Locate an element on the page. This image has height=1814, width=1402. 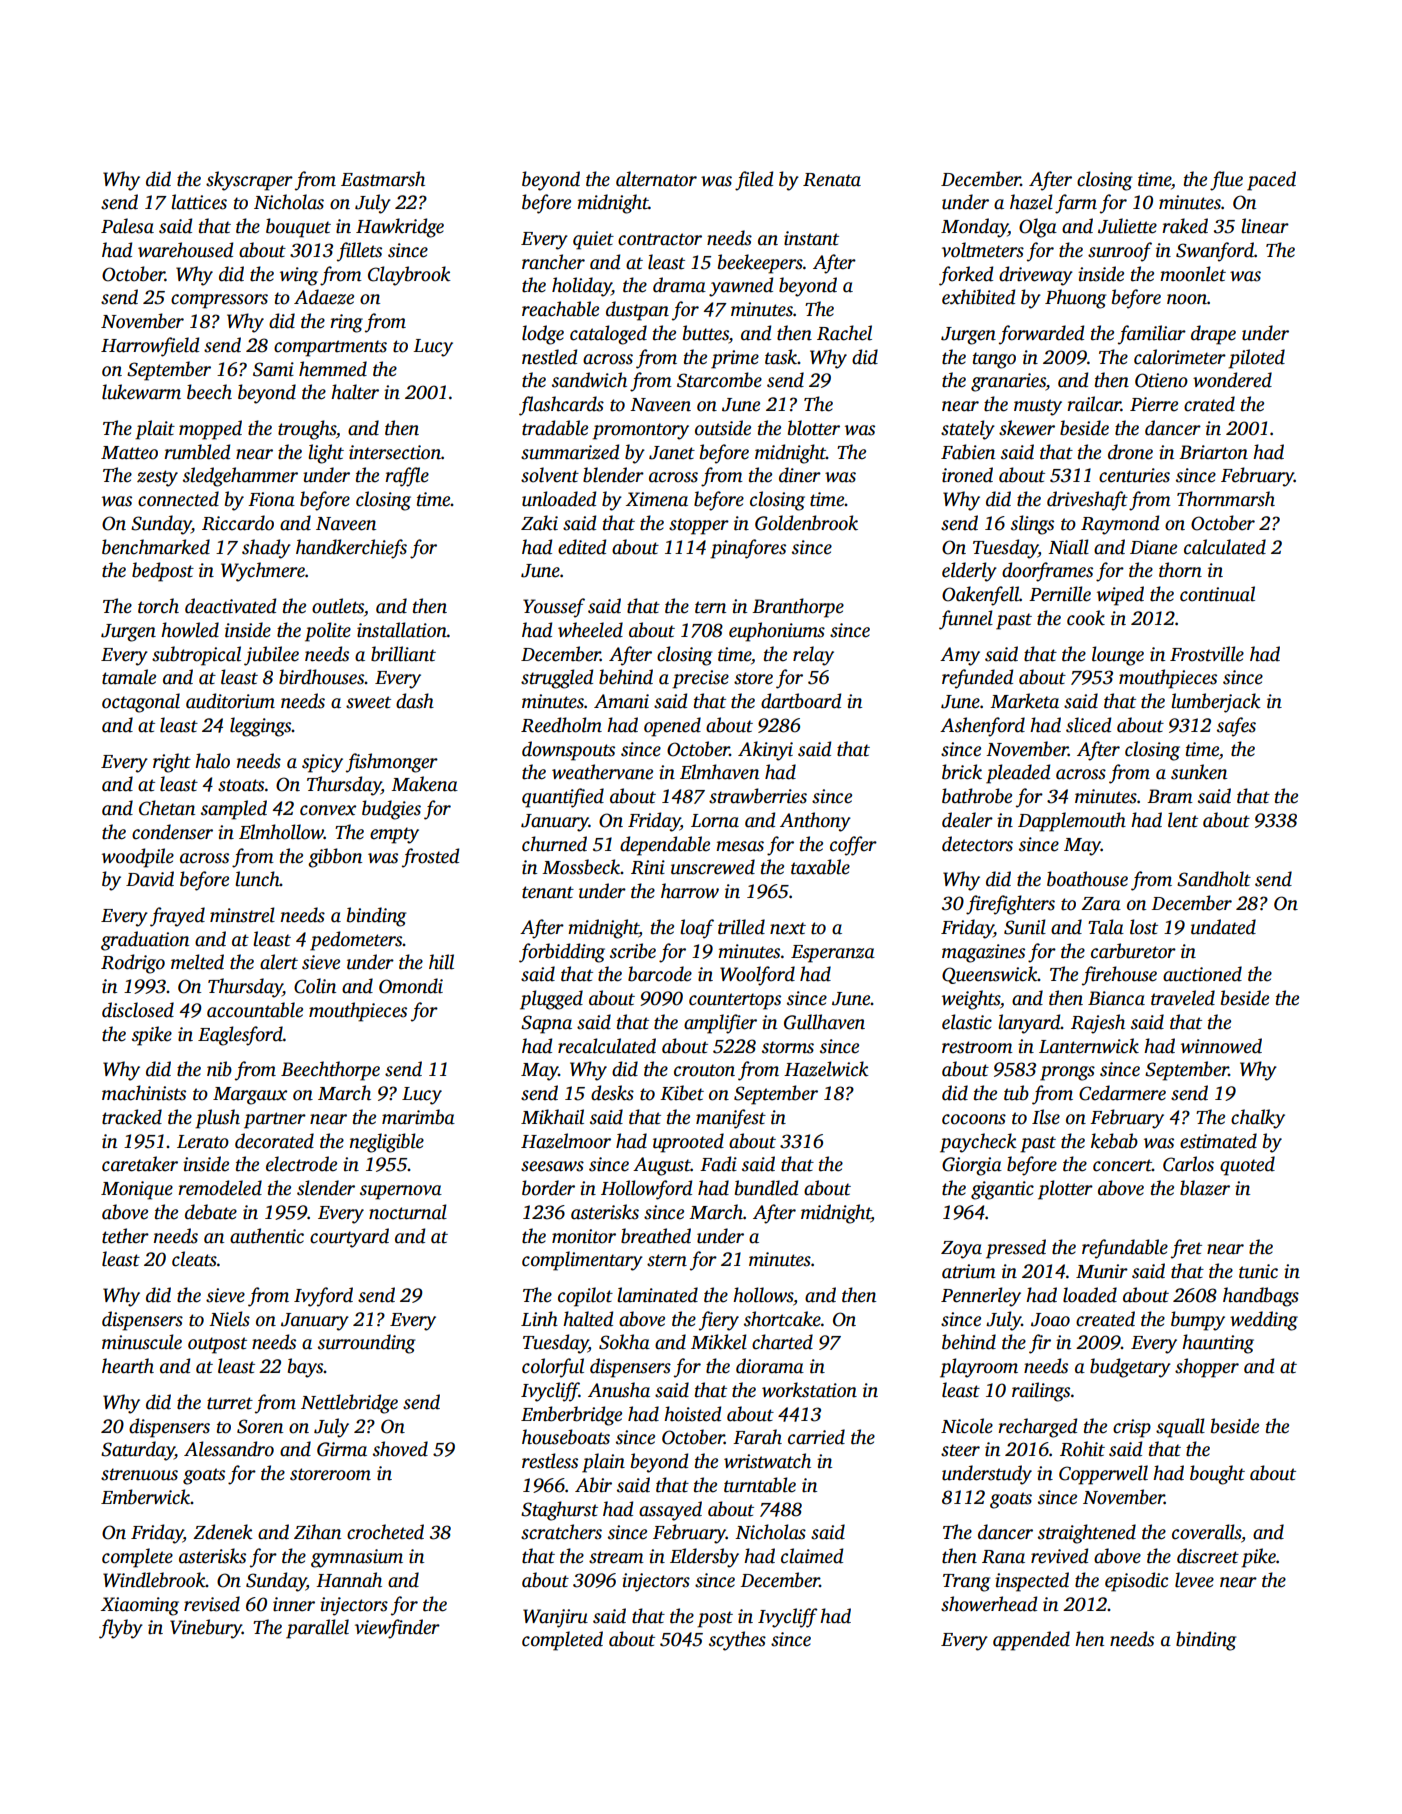
scythes is located at coordinates (737, 1641).
